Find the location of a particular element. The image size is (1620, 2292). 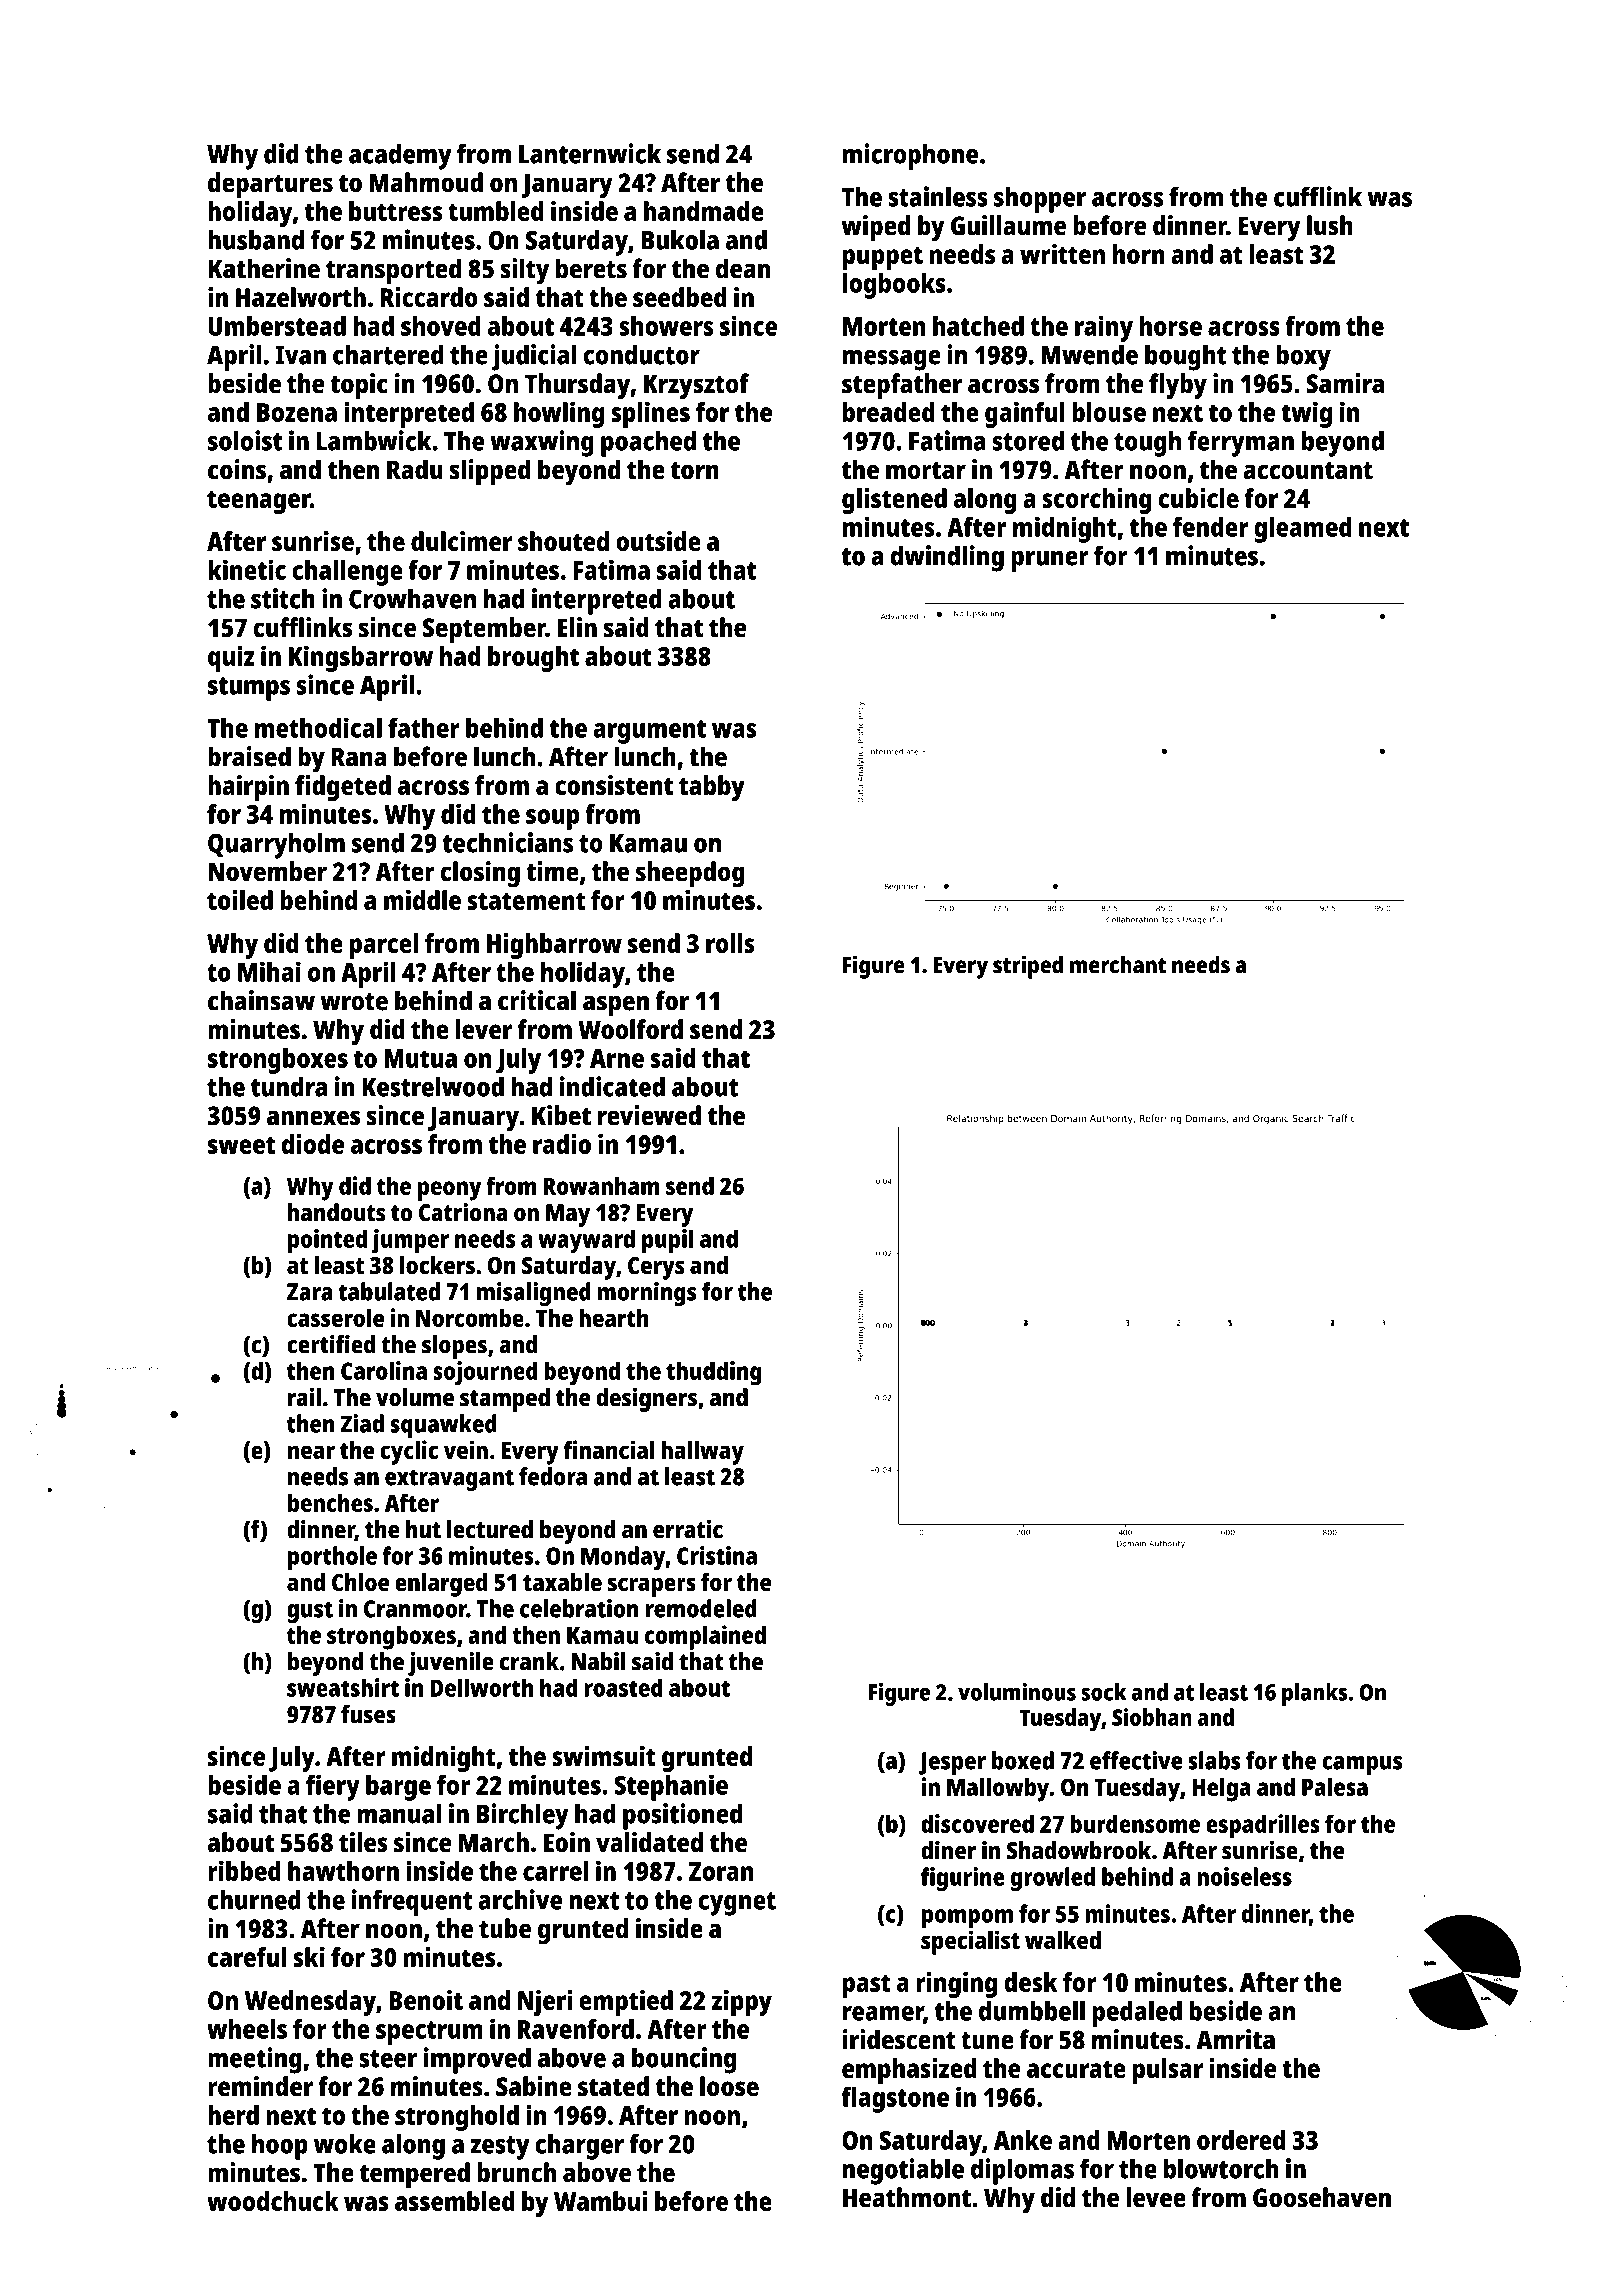

fender is located at coordinates (1211, 527).
